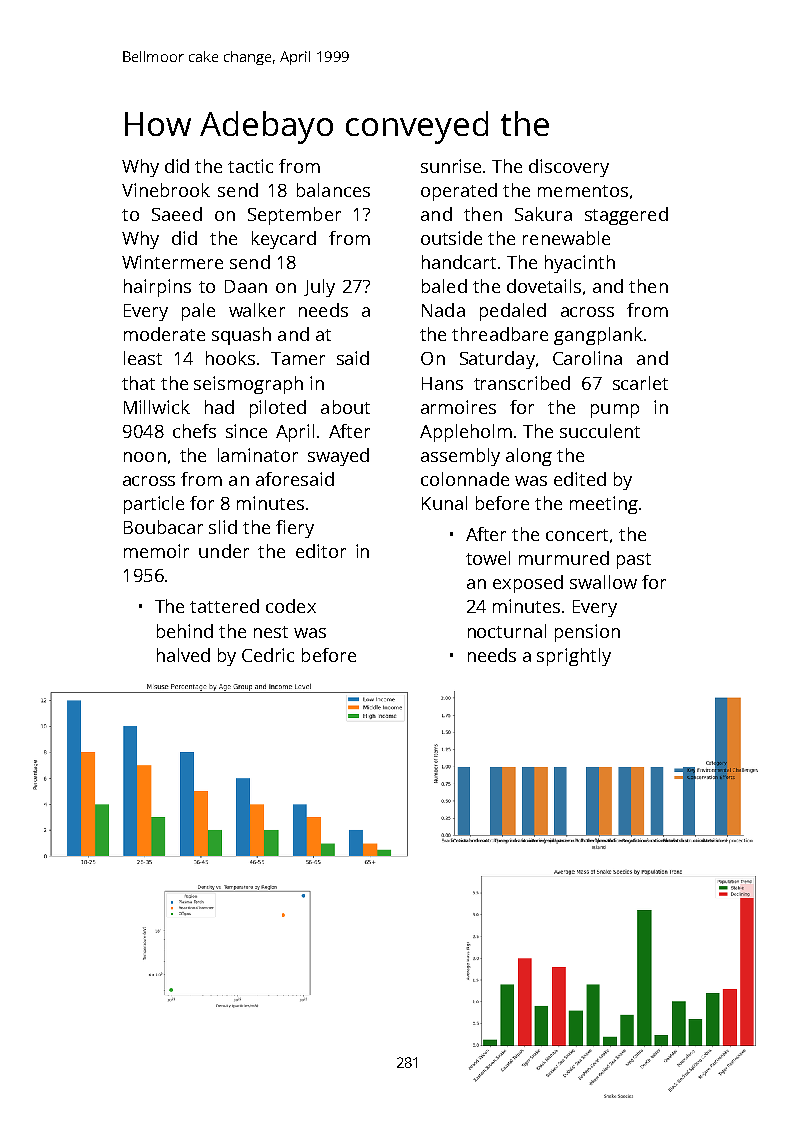 The image size is (791, 1122). I want to click on concert, so click(577, 535).
